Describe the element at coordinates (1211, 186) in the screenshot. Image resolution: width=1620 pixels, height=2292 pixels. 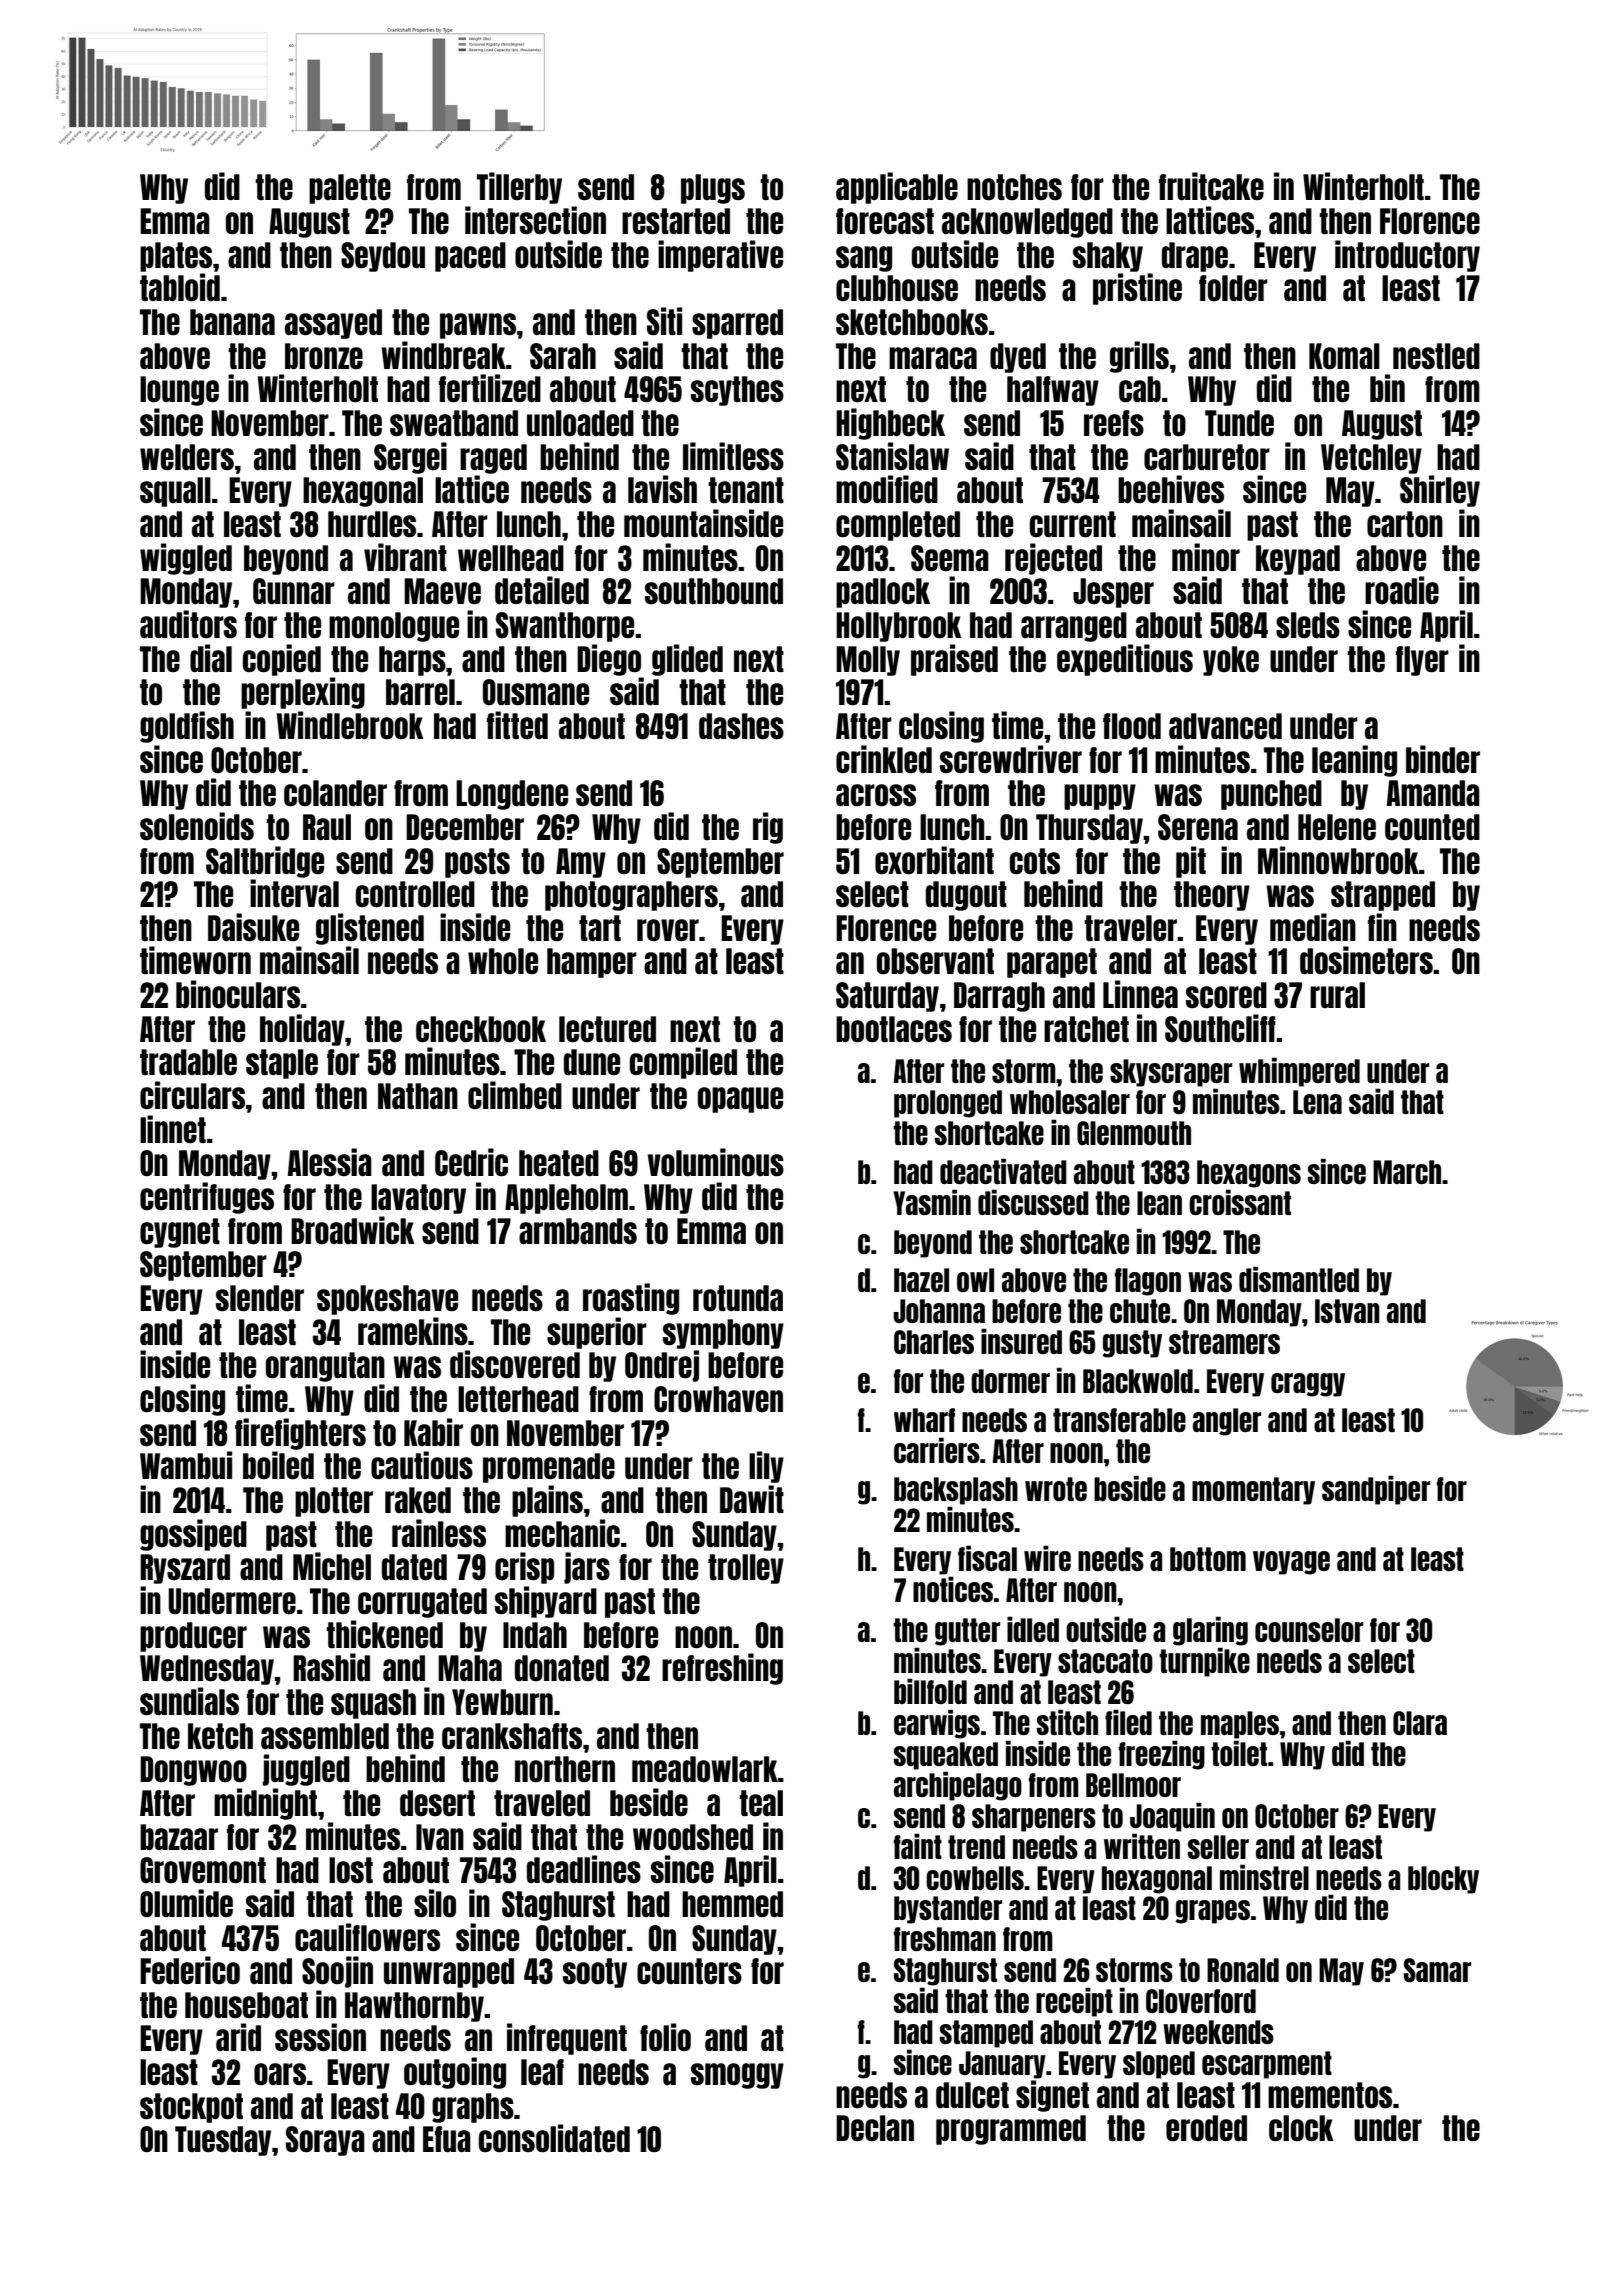
I see `fruitcake` at that location.
